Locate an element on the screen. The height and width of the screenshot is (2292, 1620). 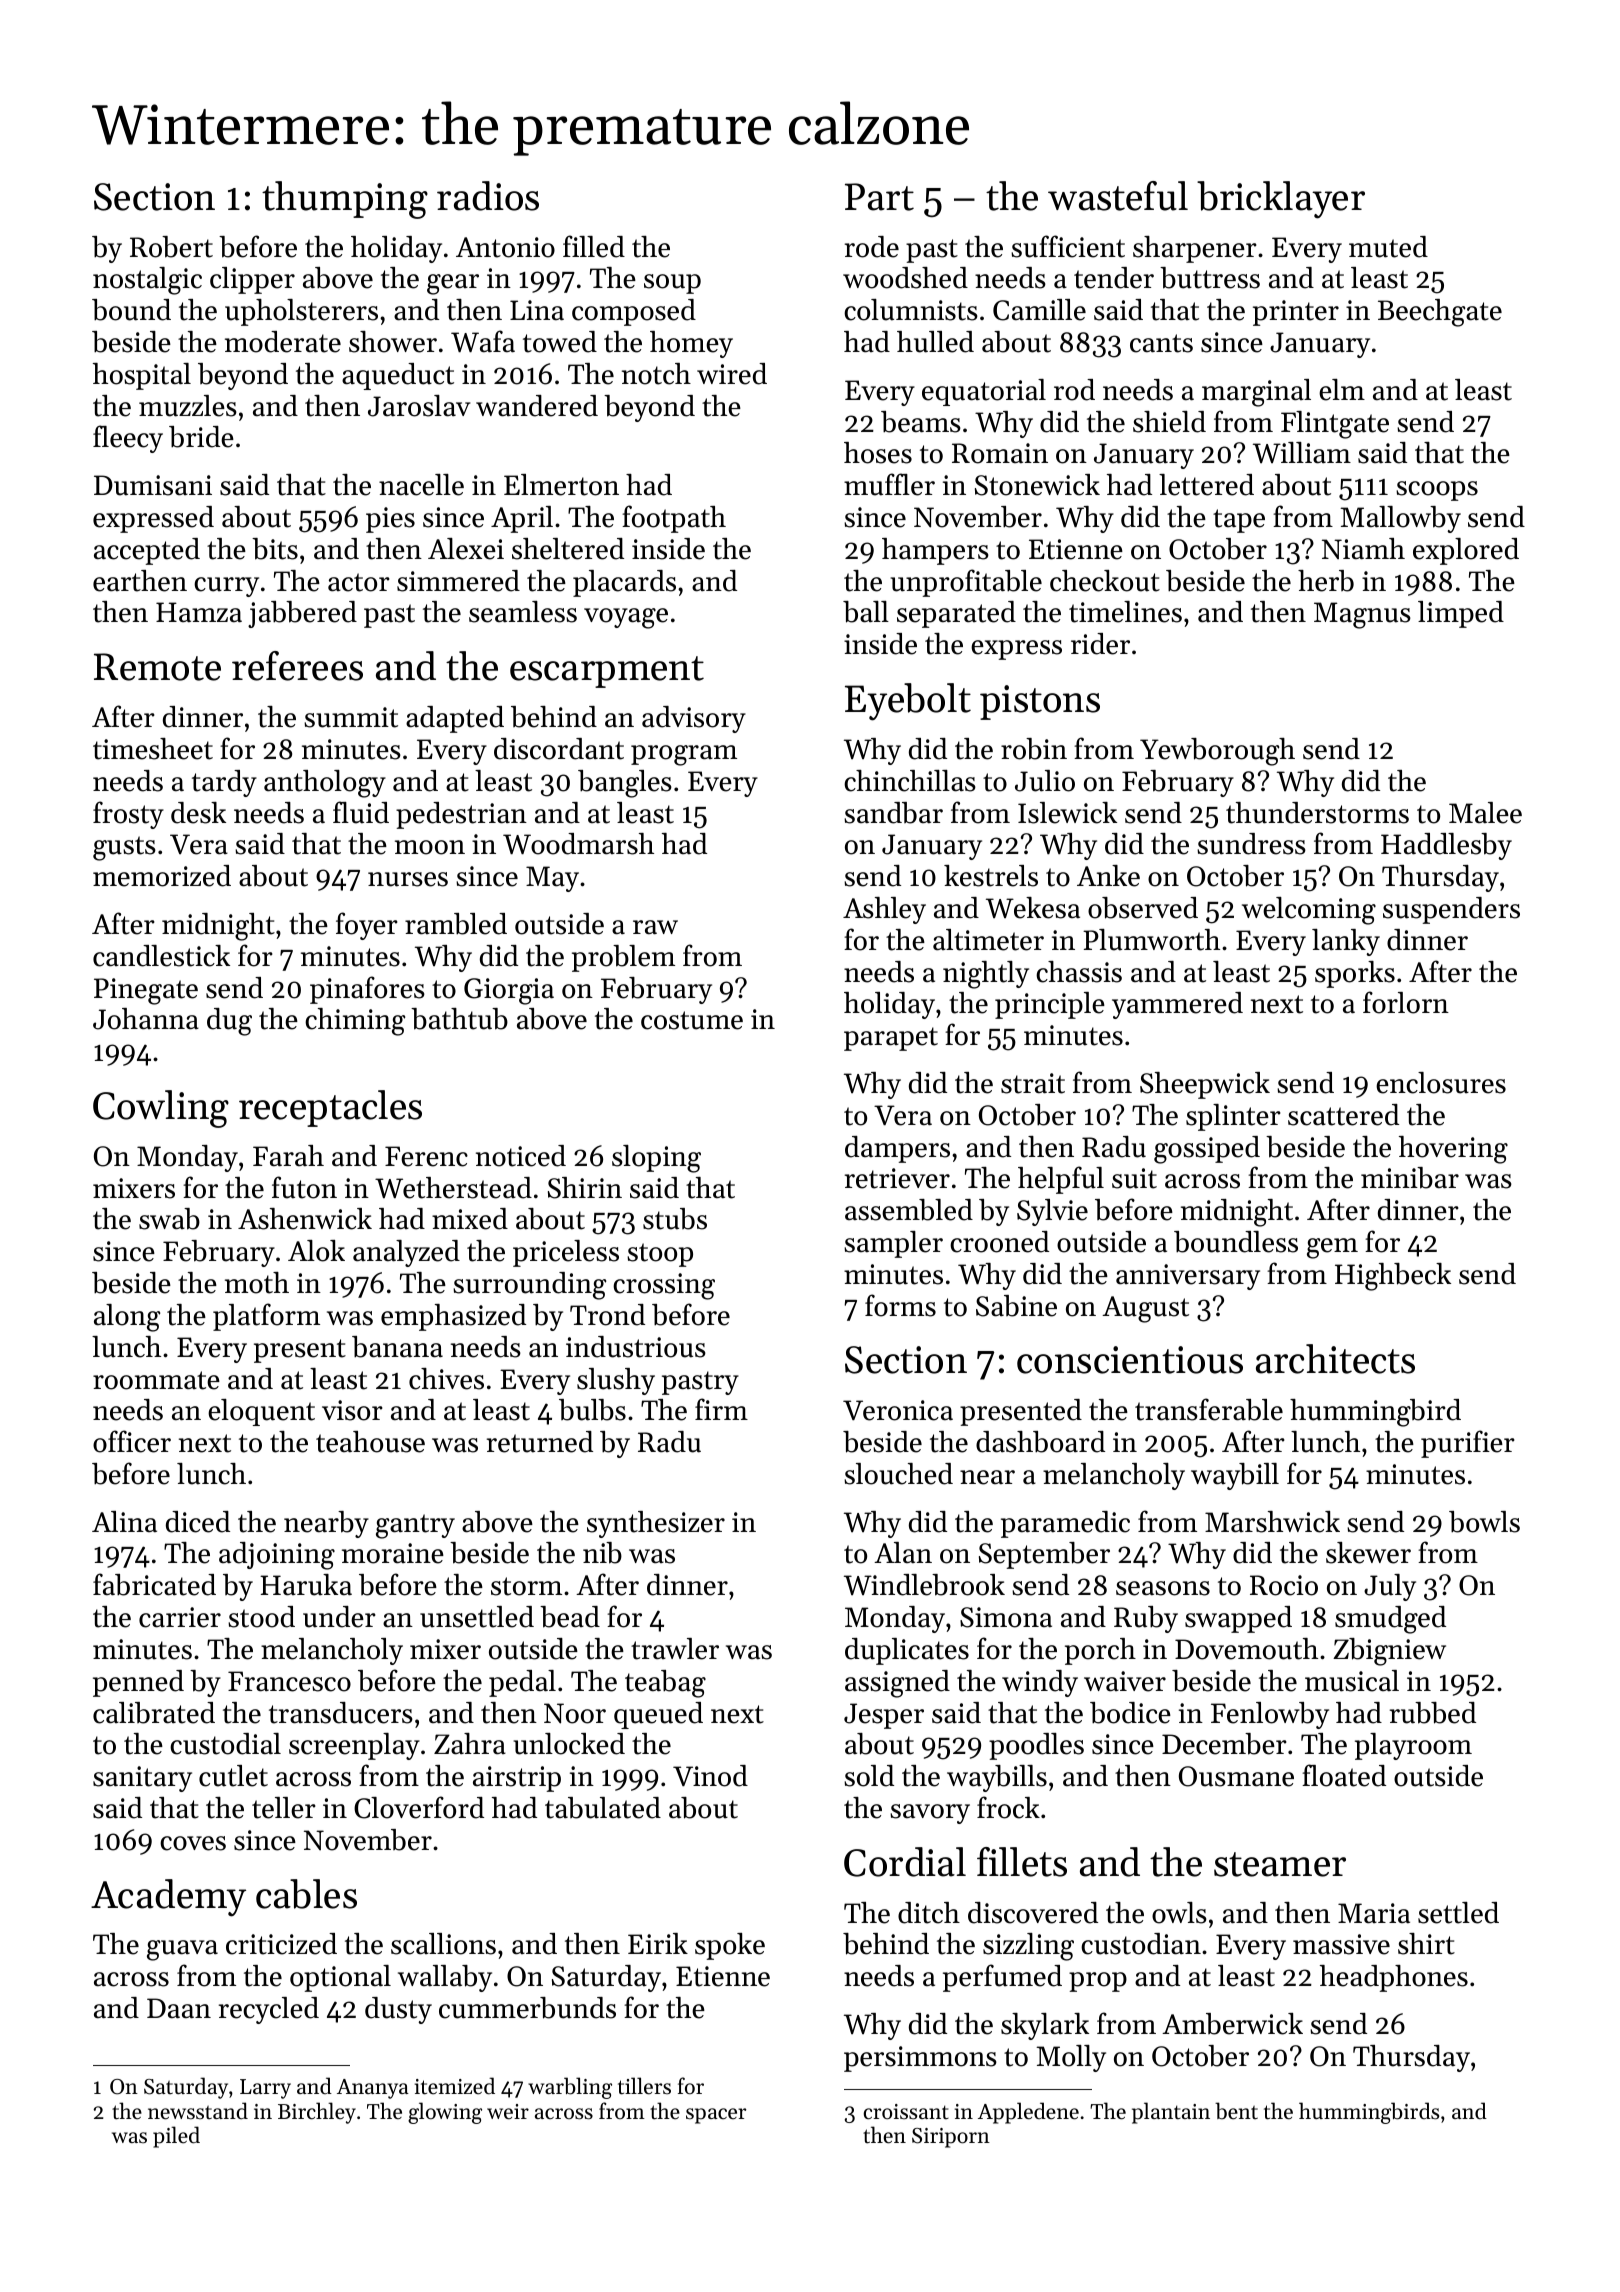
bricklayer is located at coordinates (1281, 200).
